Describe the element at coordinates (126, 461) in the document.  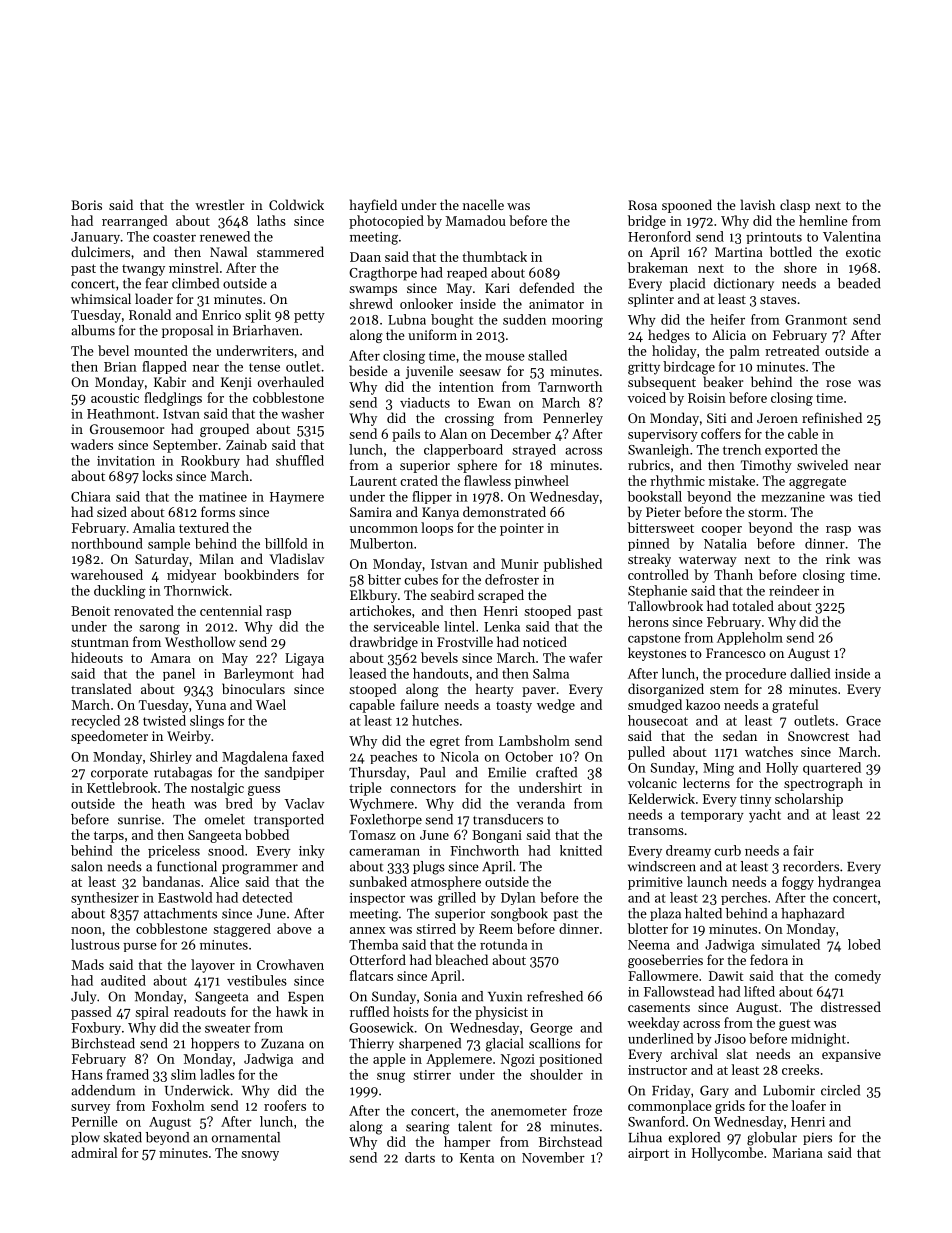
I see `invitation` at that location.
